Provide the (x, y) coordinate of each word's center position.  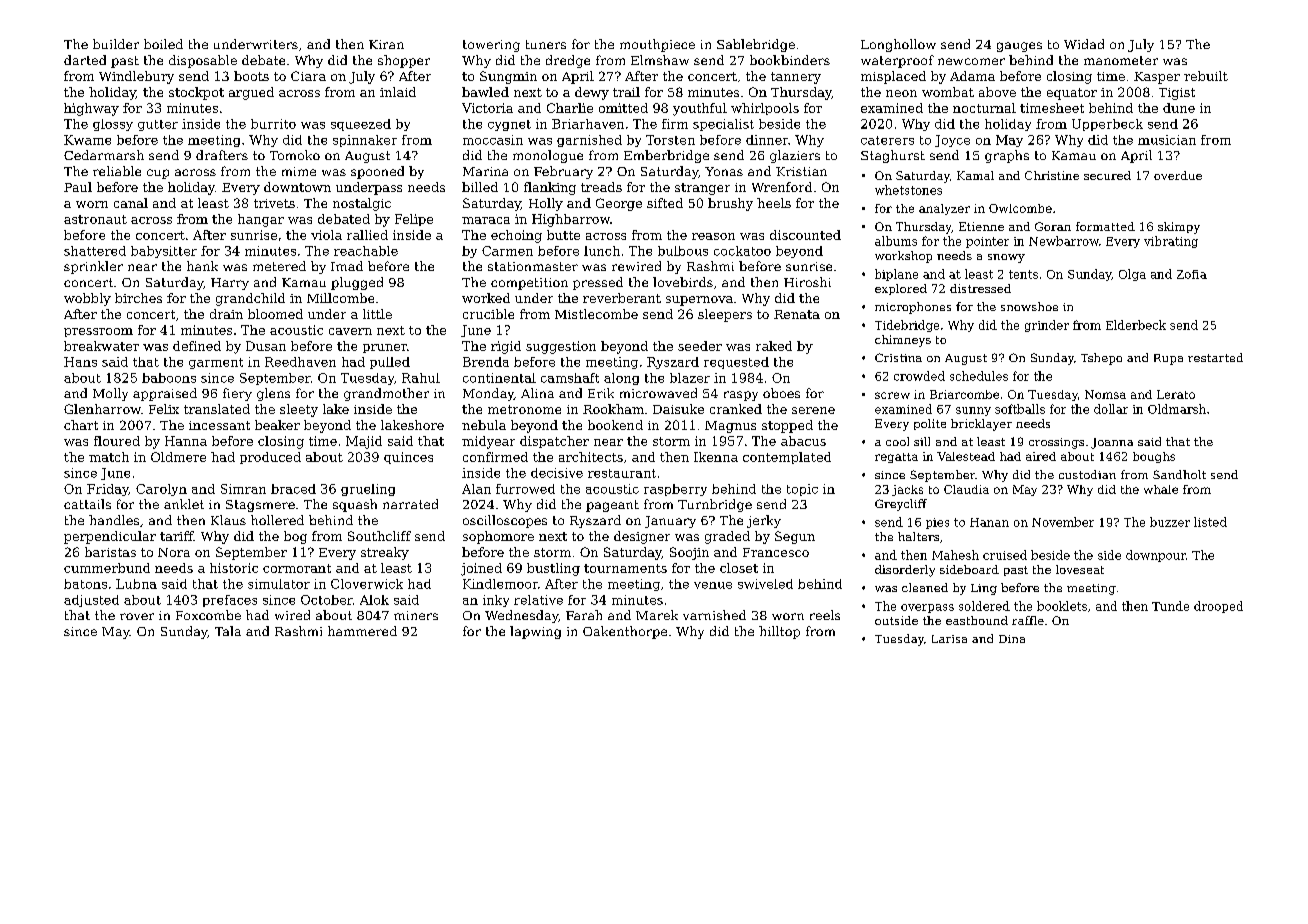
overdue (1178, 175)
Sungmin (508, 77)
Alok (374, 600)
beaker (277, 425)
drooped (1218, 607)
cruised (1005, 555)
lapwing (535, 632)
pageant (612, 506)
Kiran (386, 44)
